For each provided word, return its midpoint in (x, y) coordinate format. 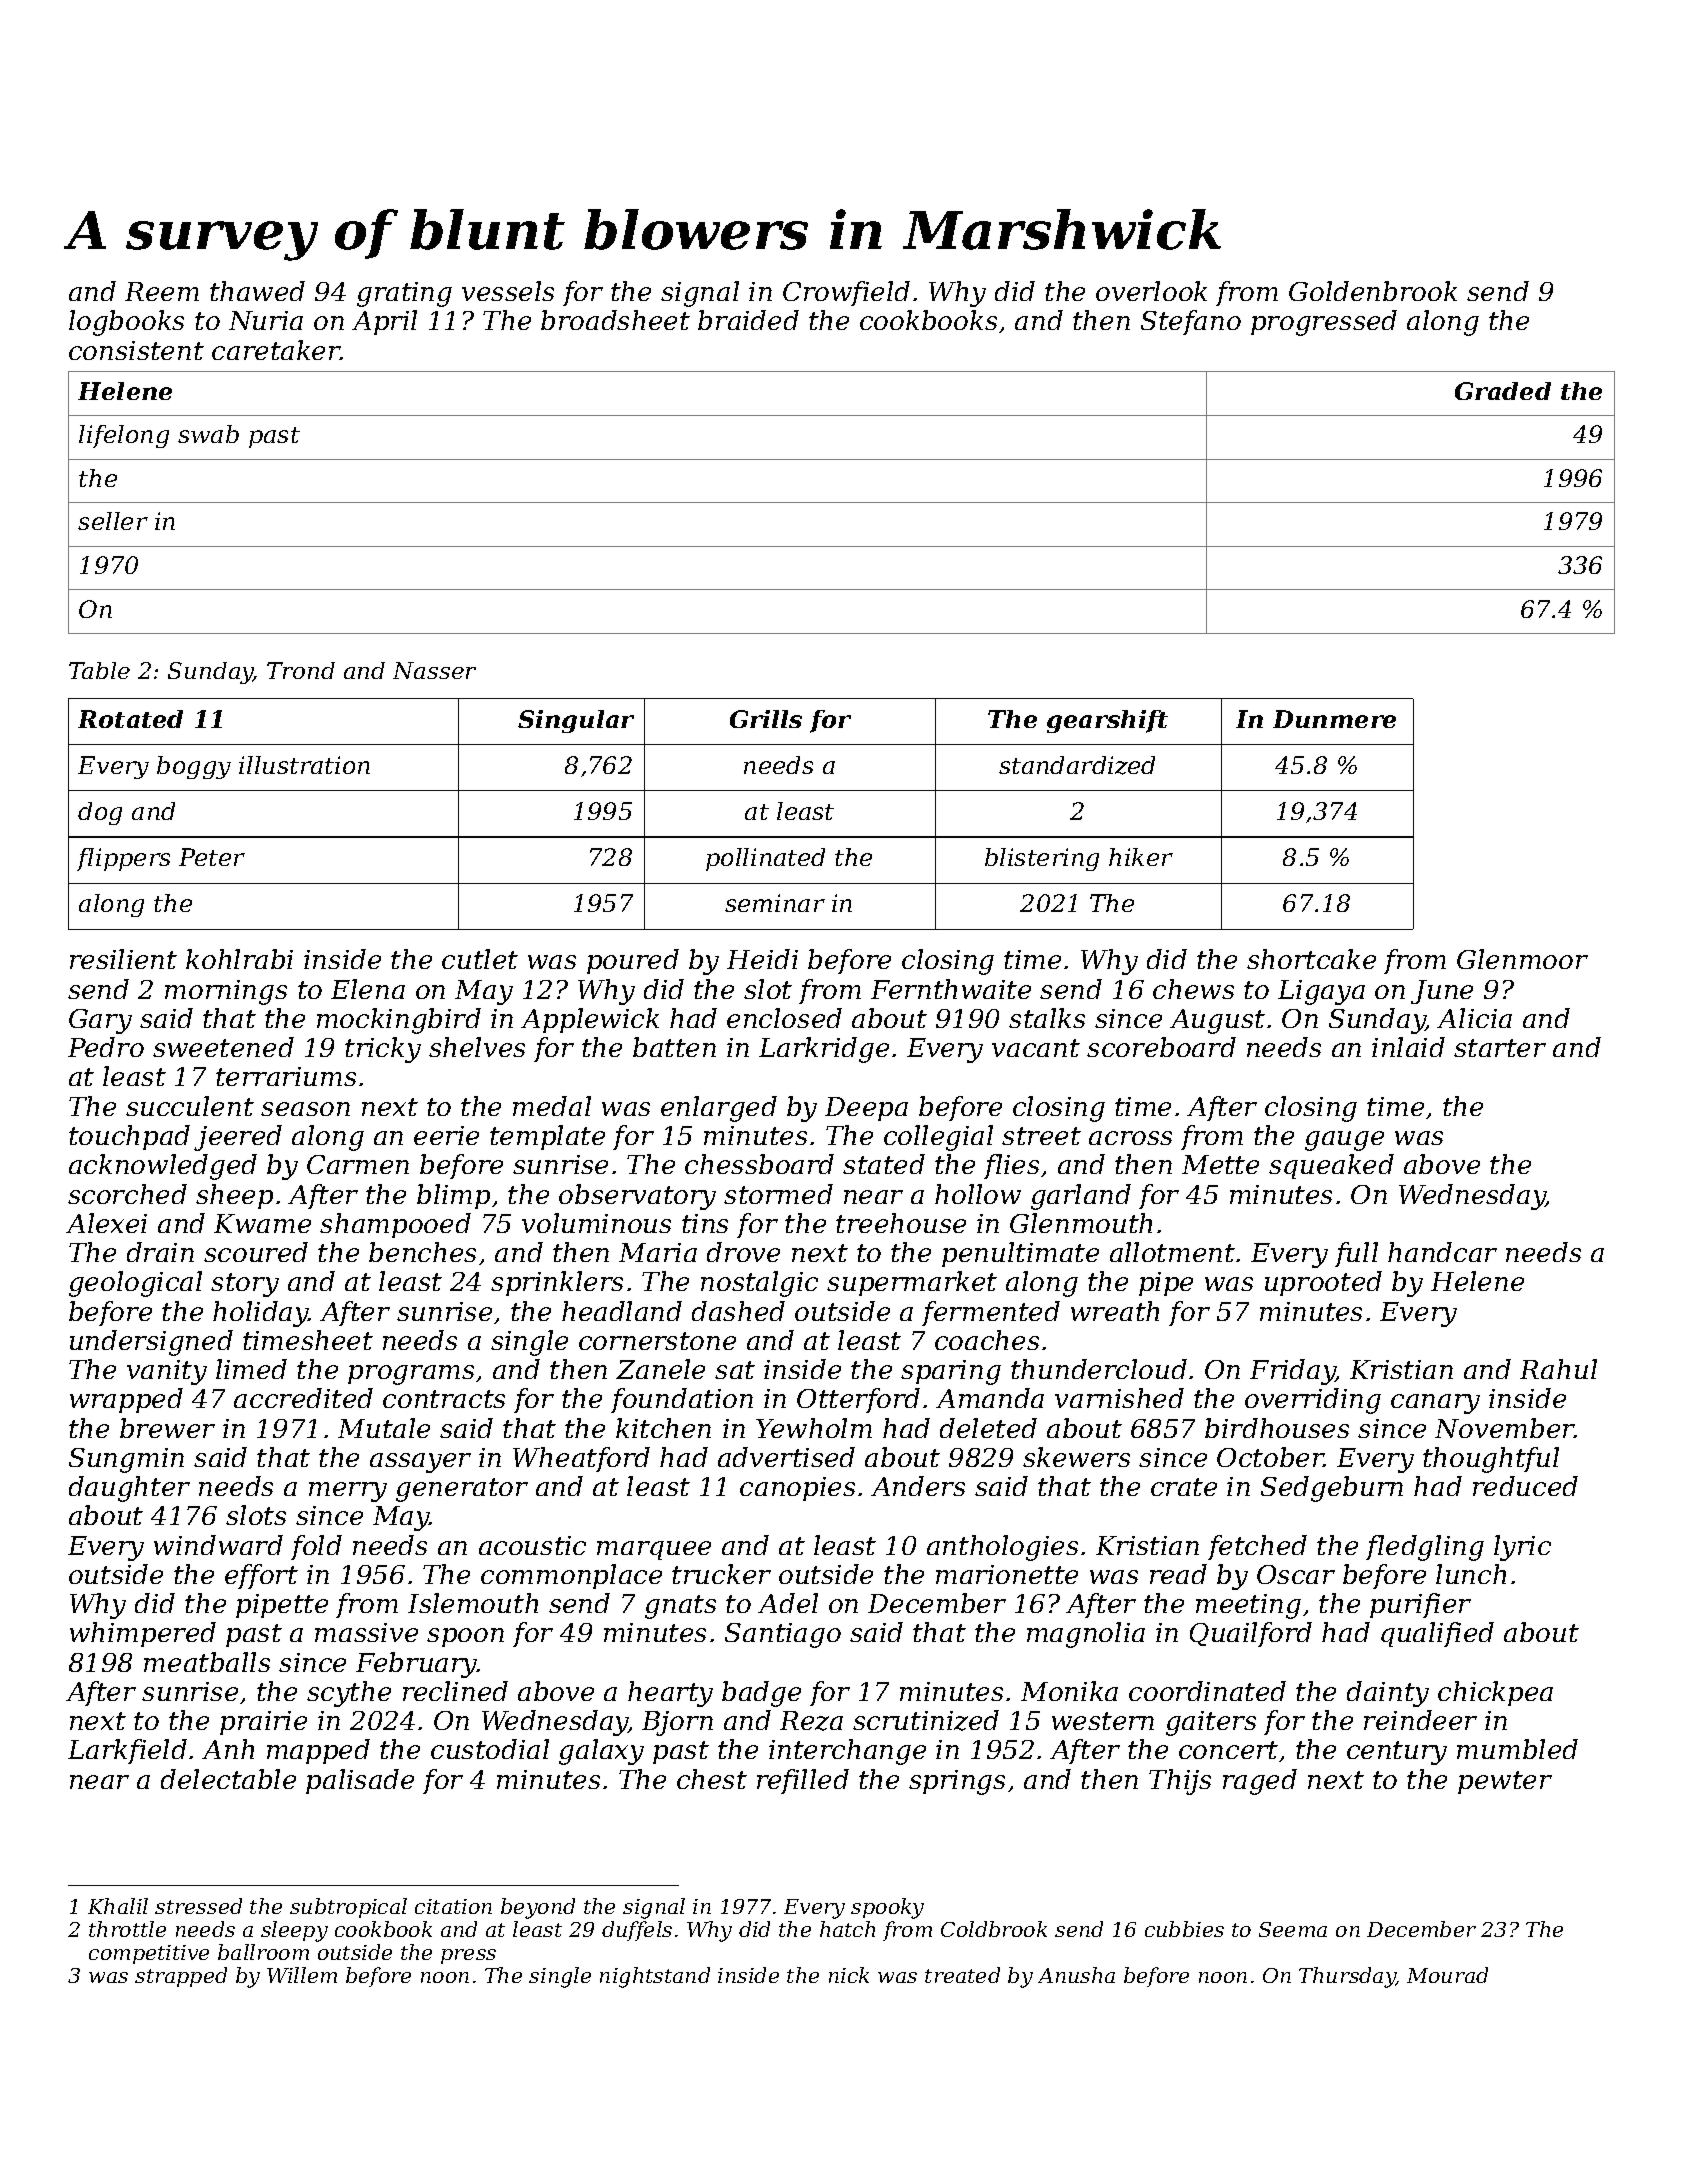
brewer (167, 1428)
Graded (1503, 391)
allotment (1172, 1252)
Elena (368, 989)
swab (208, 434)
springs (957, 1782)
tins (705, 1223)
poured (633, 961)
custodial (490, 1749)
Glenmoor (1522, 959)
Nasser (434, 670)
